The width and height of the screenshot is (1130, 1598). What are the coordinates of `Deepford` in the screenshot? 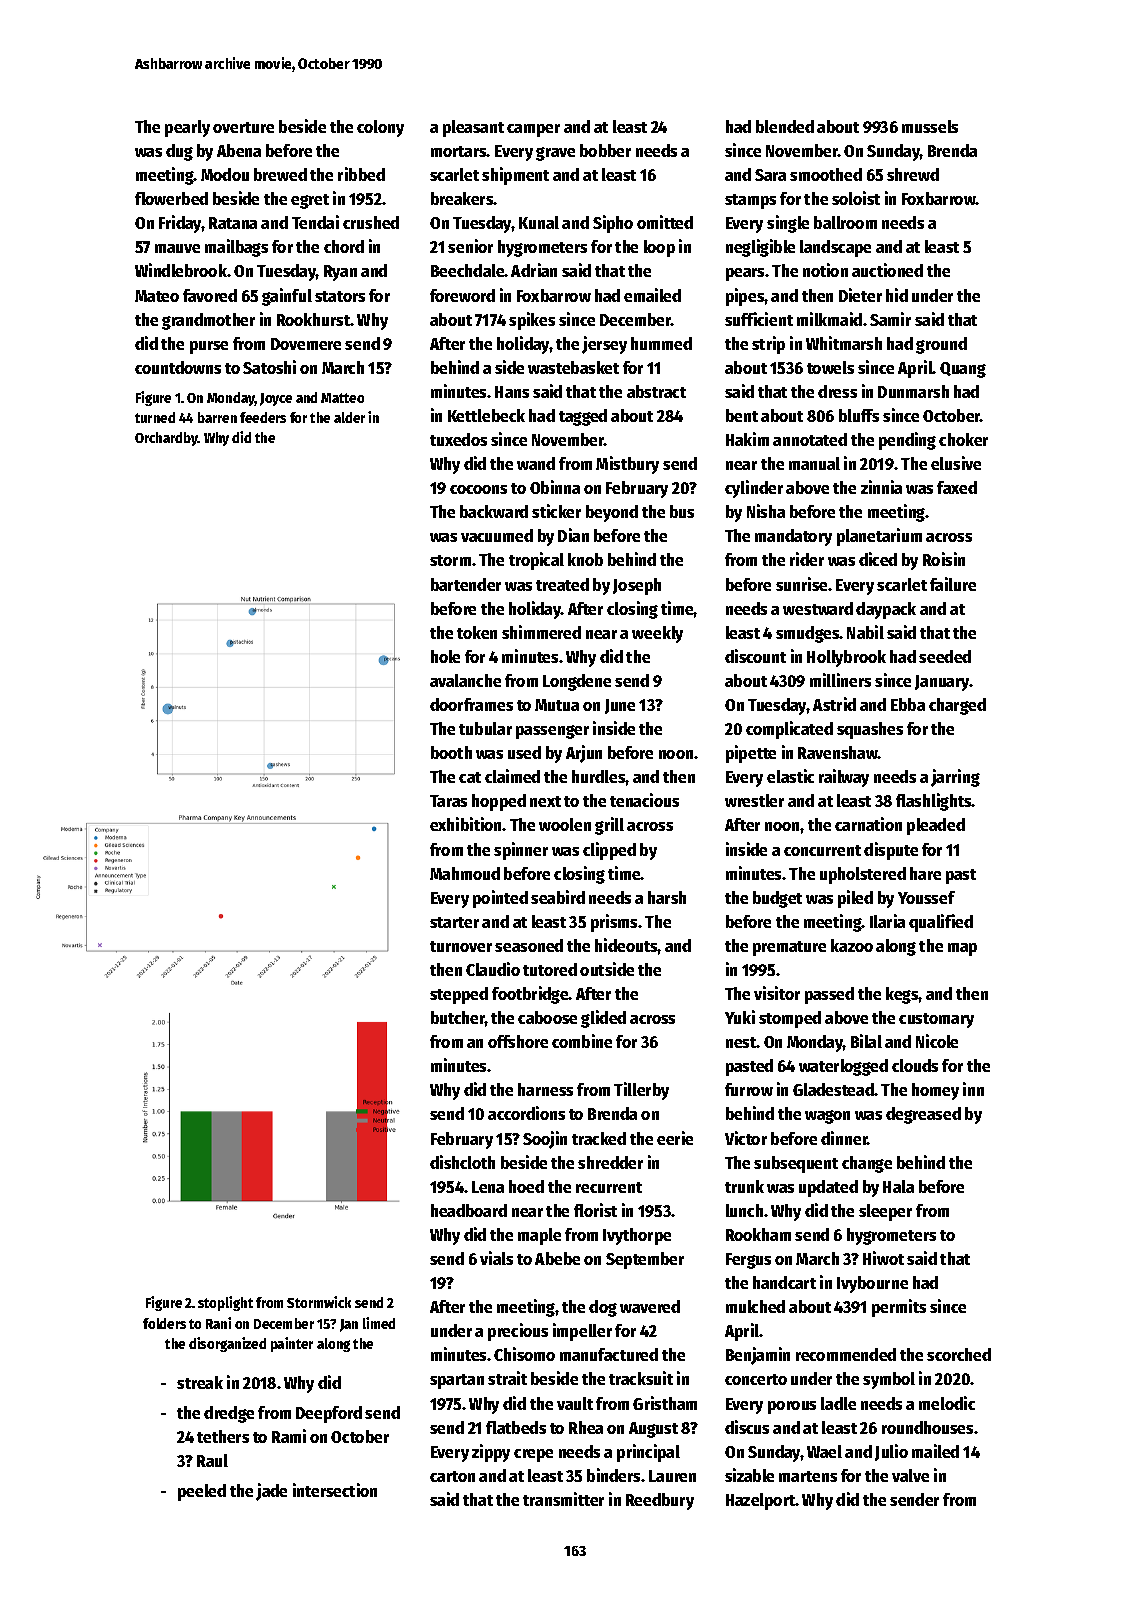 It's located at (329, 1414).
